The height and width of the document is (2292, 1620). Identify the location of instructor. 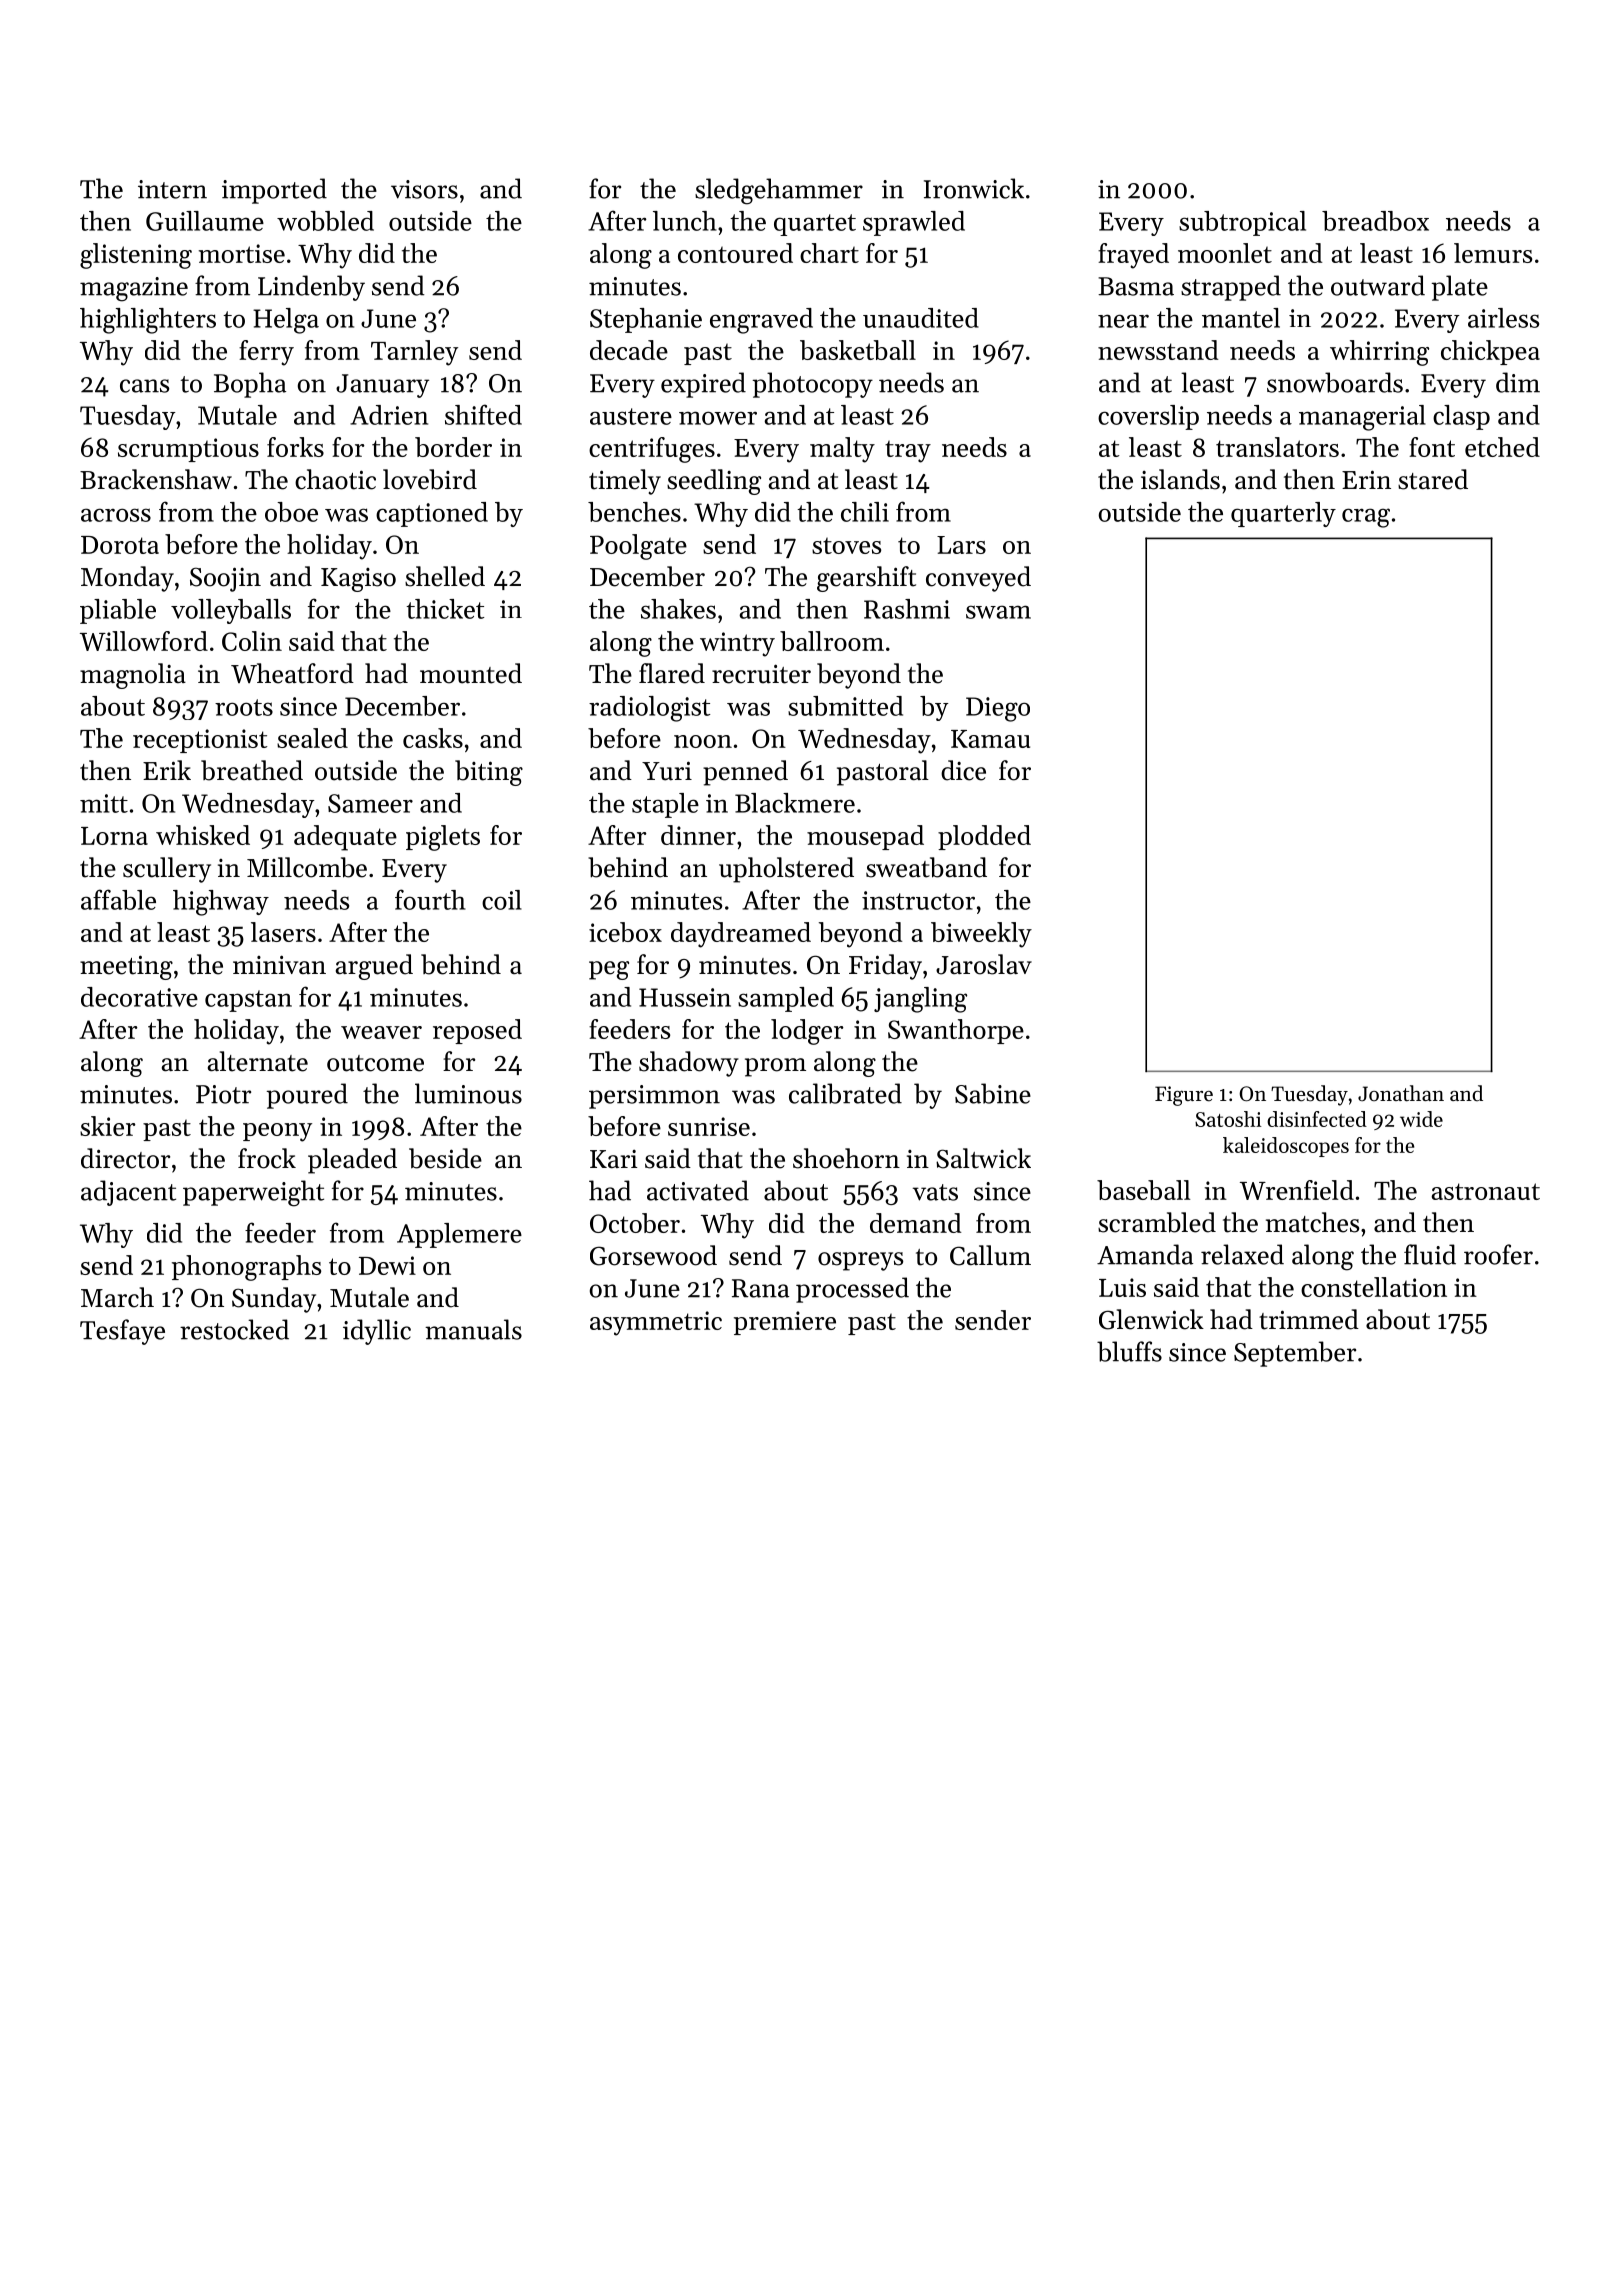
(918, 900).
